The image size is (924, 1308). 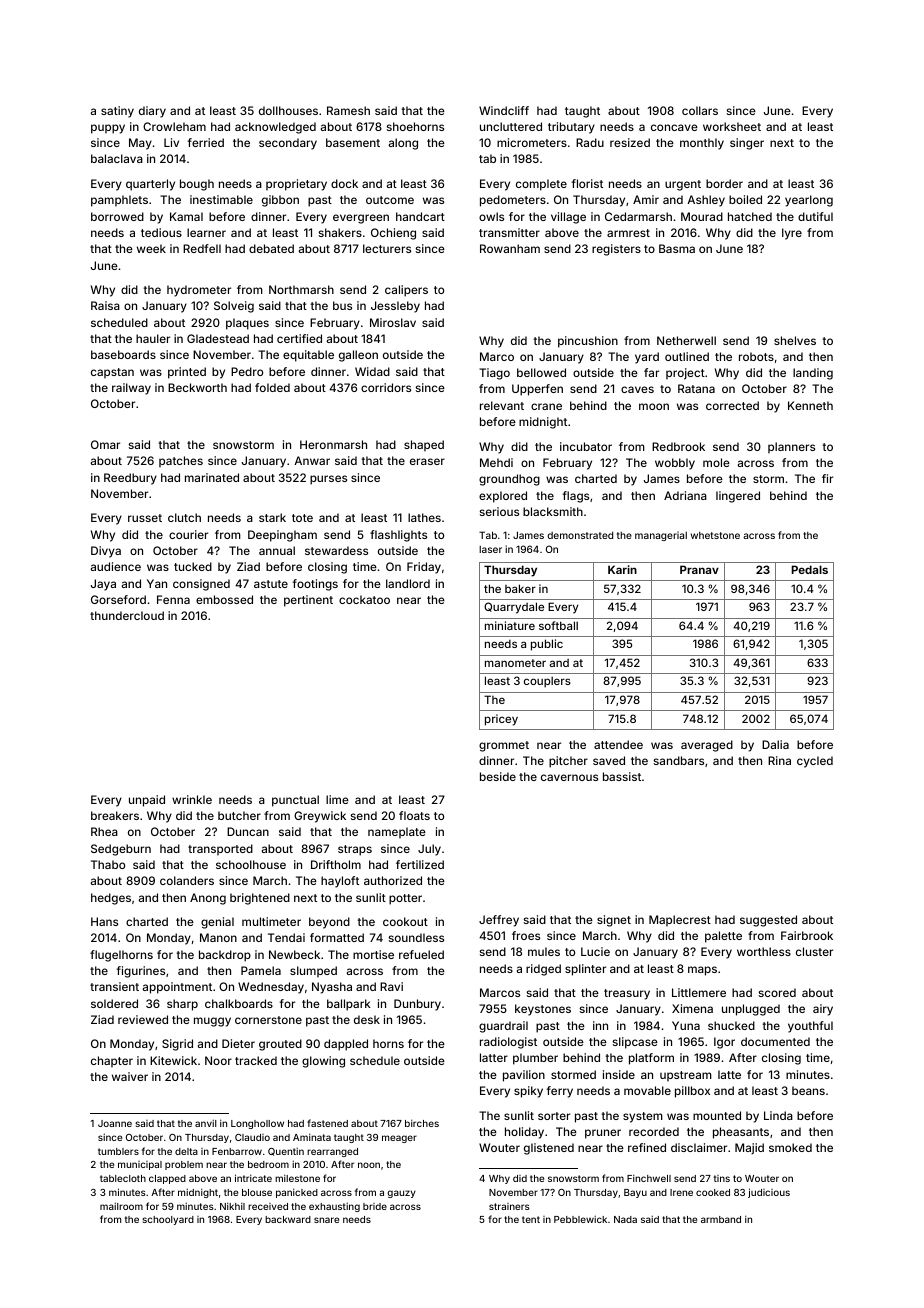 What do you see at coordinates (327, 1123) in the screenshot?
I see `fastened` at bounding box center [327, 1123].
